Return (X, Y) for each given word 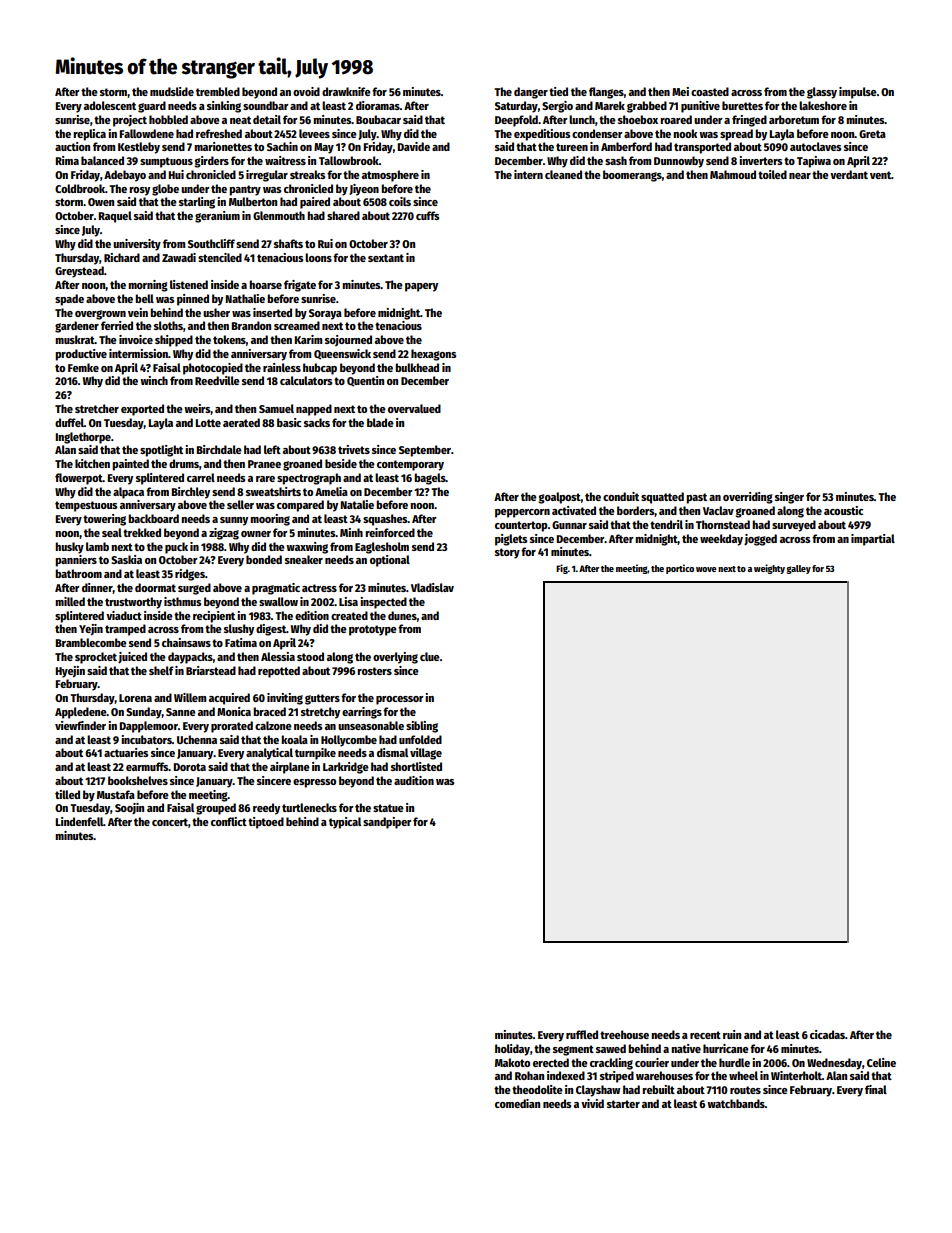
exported (142, 410)
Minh (351, 532)
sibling (422, 727)
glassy (822, 93)
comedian (517, 1103)
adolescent (110, 105)
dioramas (378, 105)
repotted (279, 672)
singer (789, 498)
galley (799, 569)
